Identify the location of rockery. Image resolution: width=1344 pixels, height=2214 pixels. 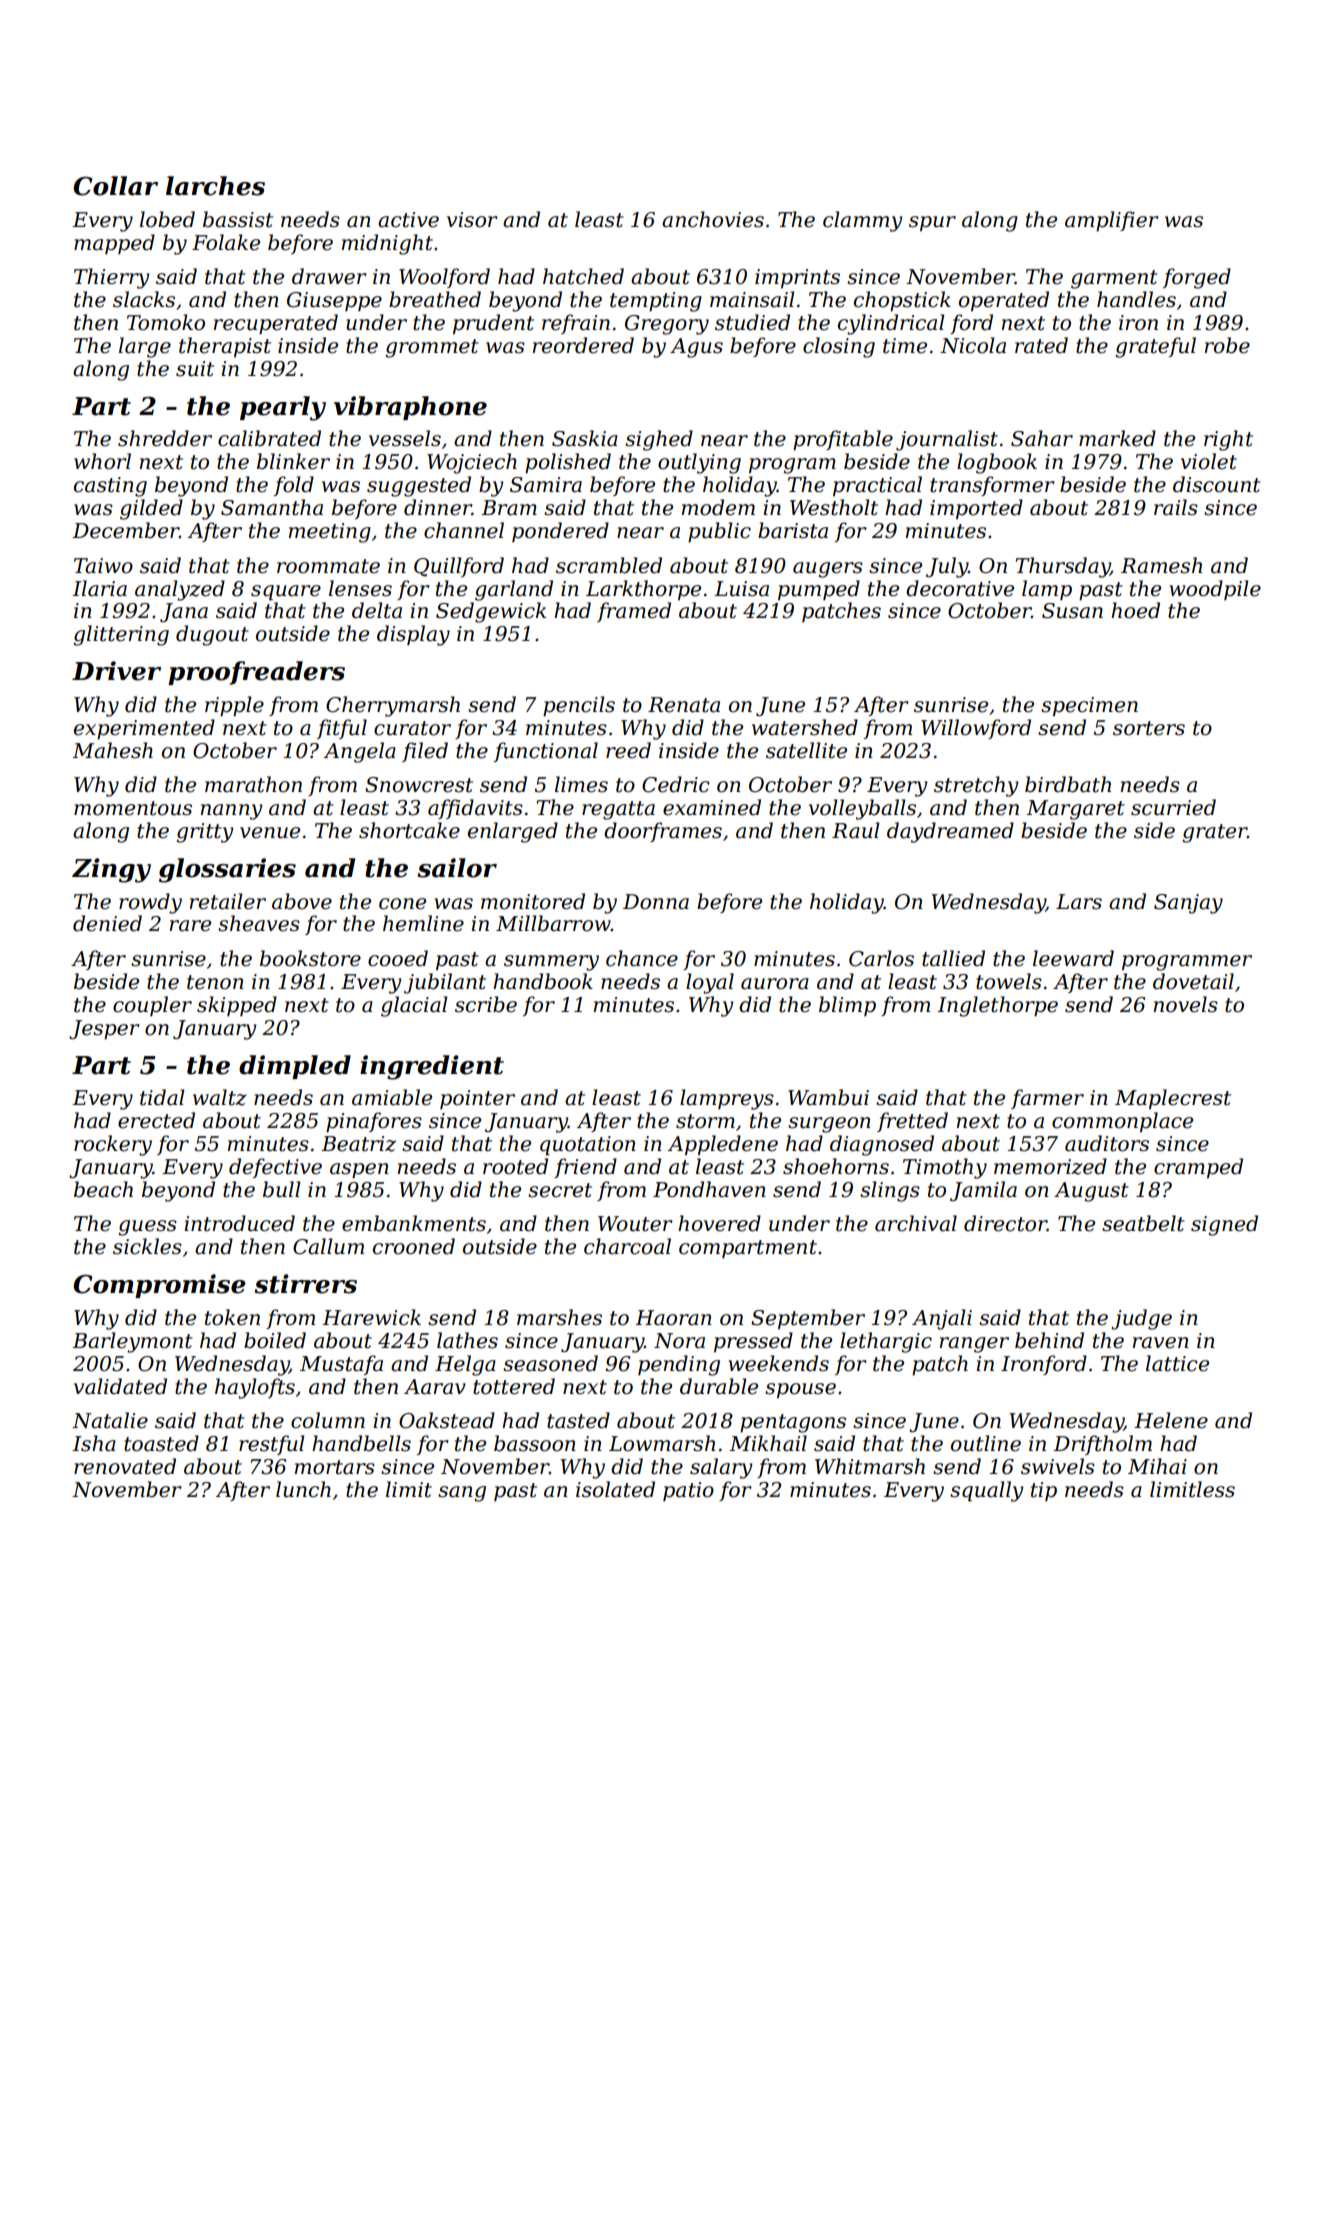
(113, 1145).
